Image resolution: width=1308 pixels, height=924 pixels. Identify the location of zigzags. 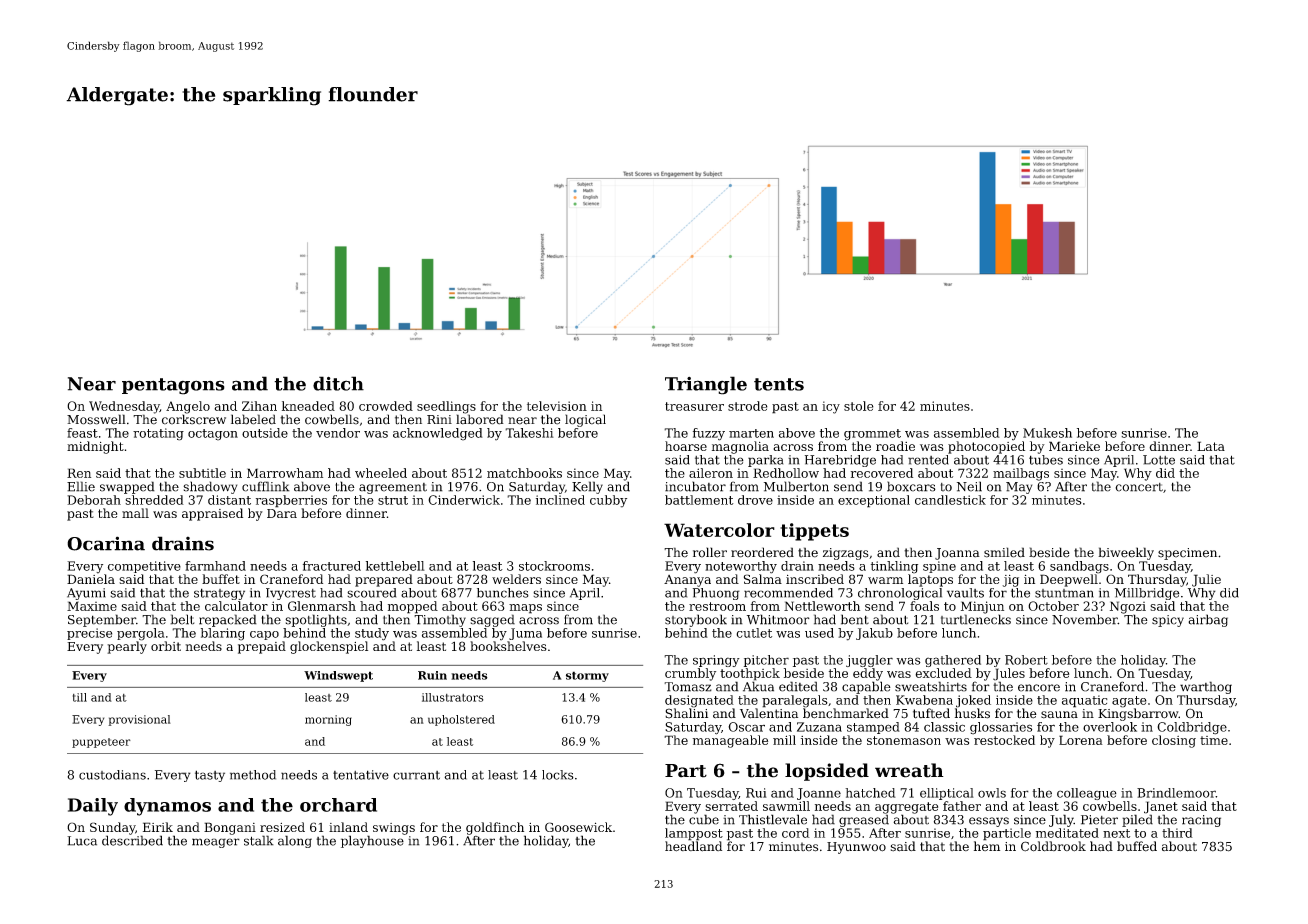
(846, 554).
